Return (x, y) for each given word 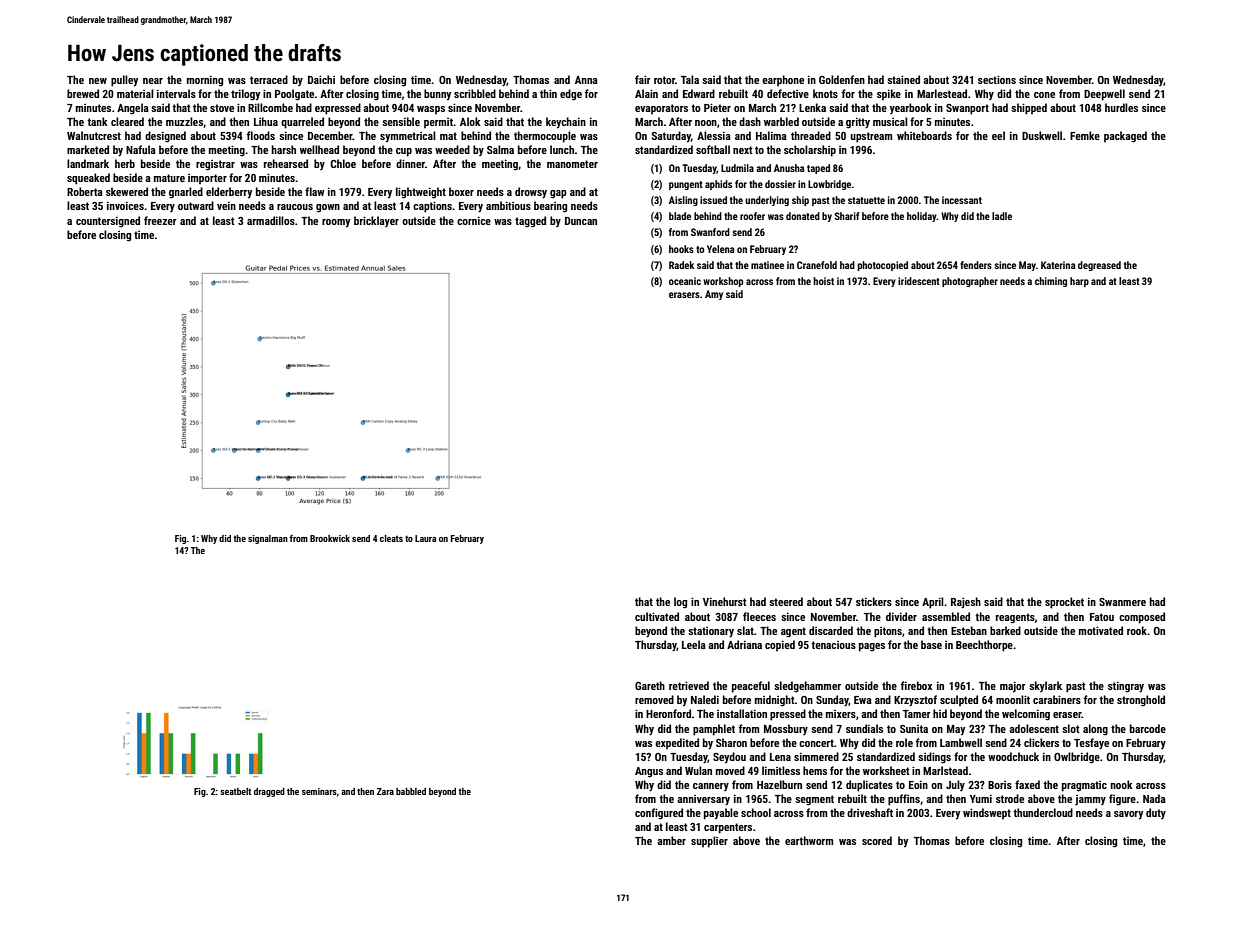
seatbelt (235, 791)
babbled (411, 791)
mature (169, 178)
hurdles (1121, 107)
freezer (160, 220)
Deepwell (1104, 95)
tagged (530, 222)
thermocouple (545, 137)
